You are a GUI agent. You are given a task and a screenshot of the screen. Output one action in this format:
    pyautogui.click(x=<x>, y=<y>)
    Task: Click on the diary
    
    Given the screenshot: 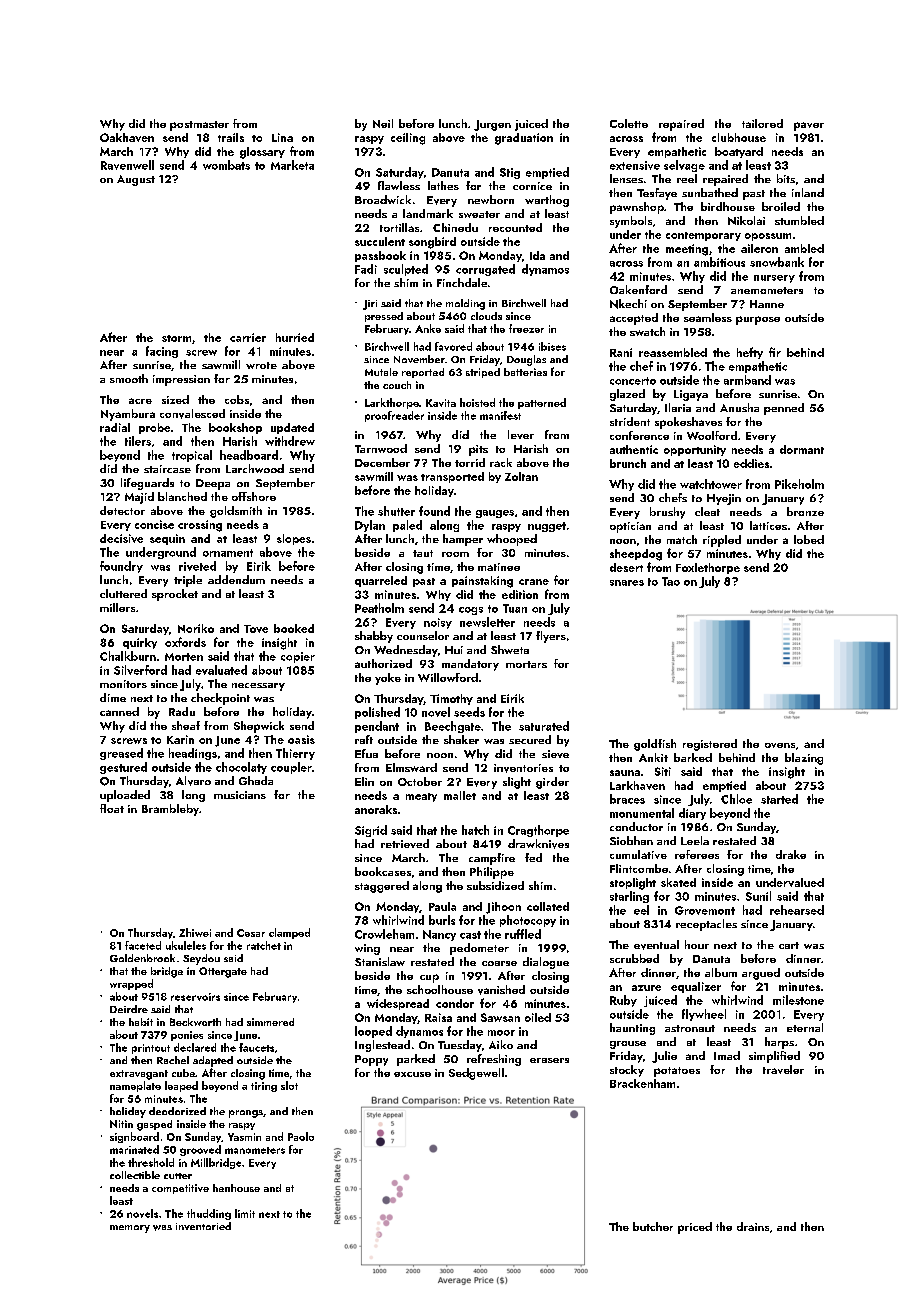 What is the action you would take?
    pyautogui.click(x=692, y=814)
